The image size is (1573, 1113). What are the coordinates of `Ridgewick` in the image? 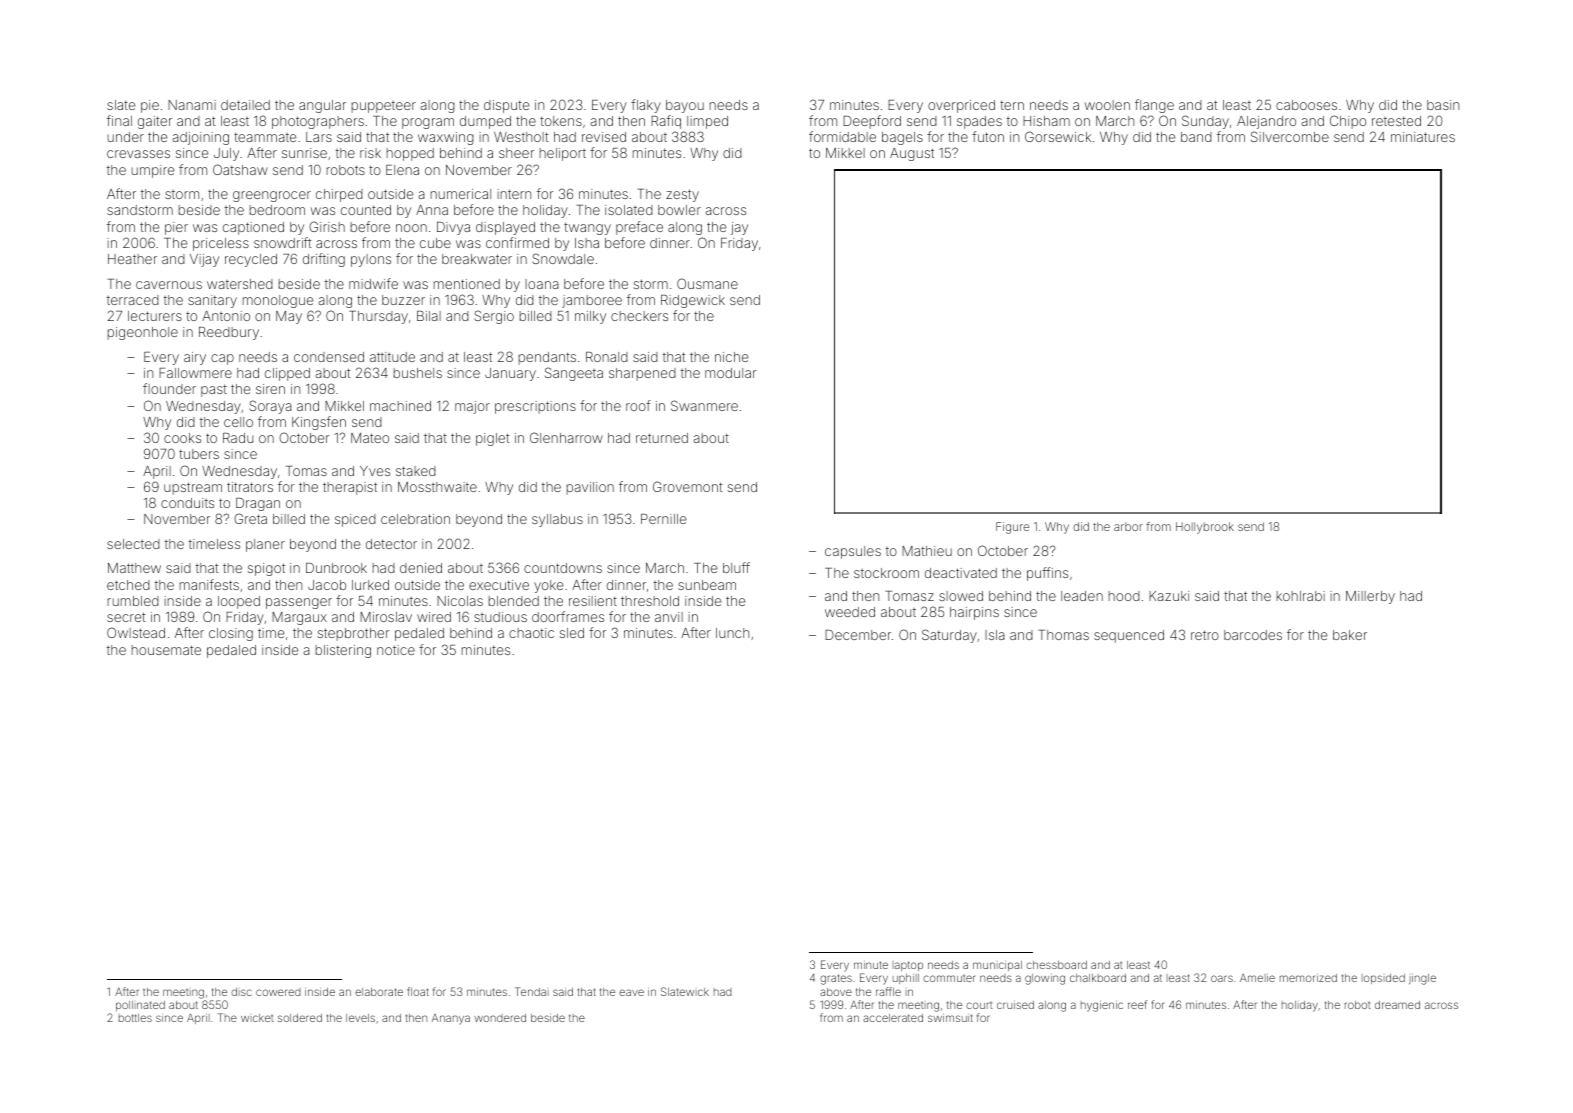 It's located at (693, 301).
